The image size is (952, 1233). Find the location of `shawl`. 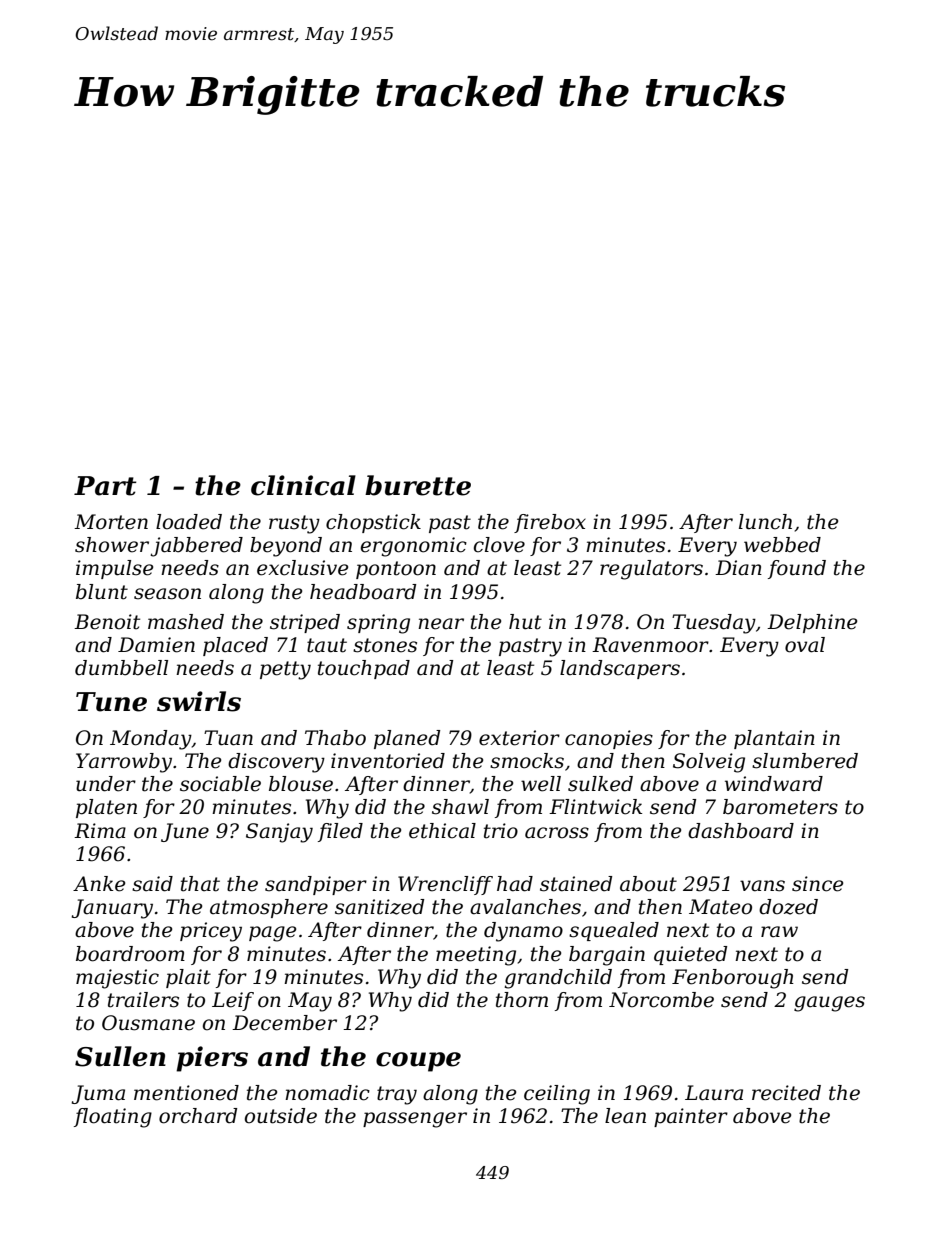

shawl is located at coordinates (460, 807).
